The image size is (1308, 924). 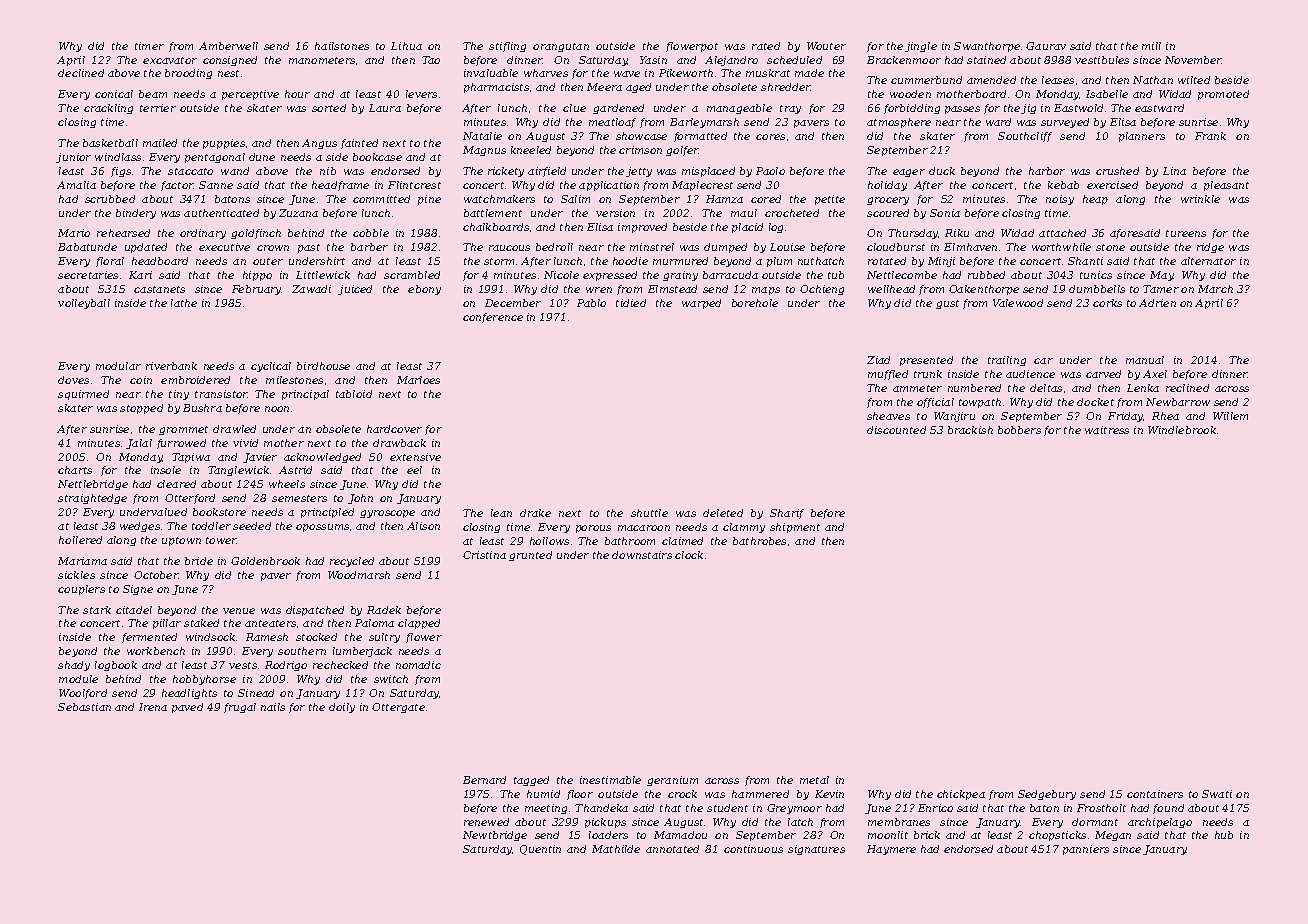 What do you see at coordinates (816, 850) in the document?
I see `signatures` at bounding box center [816, 850].
